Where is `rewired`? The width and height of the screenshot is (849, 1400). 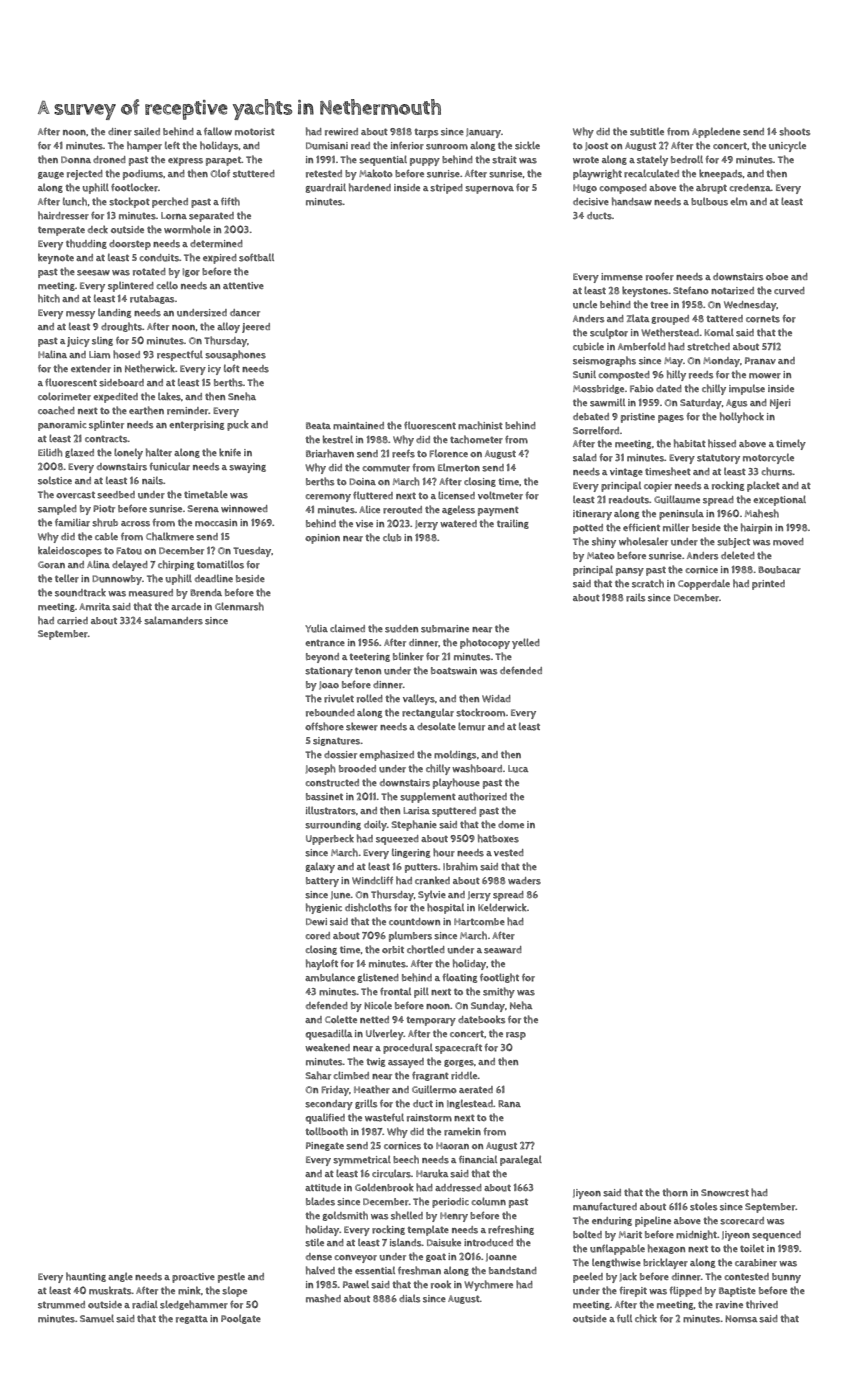 rewired is located at coordinates (341, 132).
